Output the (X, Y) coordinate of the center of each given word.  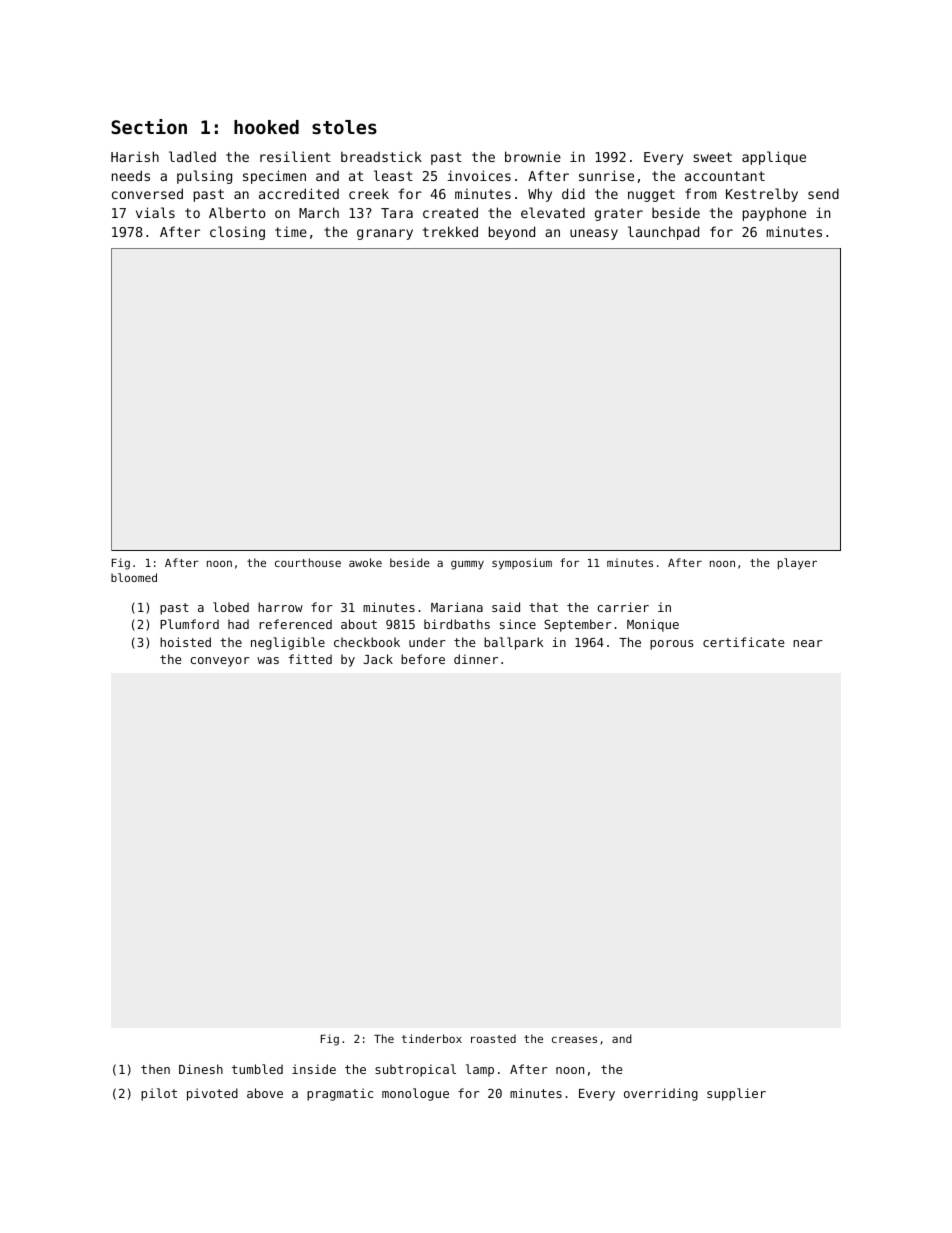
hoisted (185, 642)
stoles (344, 127)
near (807, 643)
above (265, 1093)
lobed (231, 607)
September (577, 625)
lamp (480, 1070)
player (797, 564)
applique (774, 158)
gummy (467, 565)
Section (149, 126)
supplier (736, 1094)
